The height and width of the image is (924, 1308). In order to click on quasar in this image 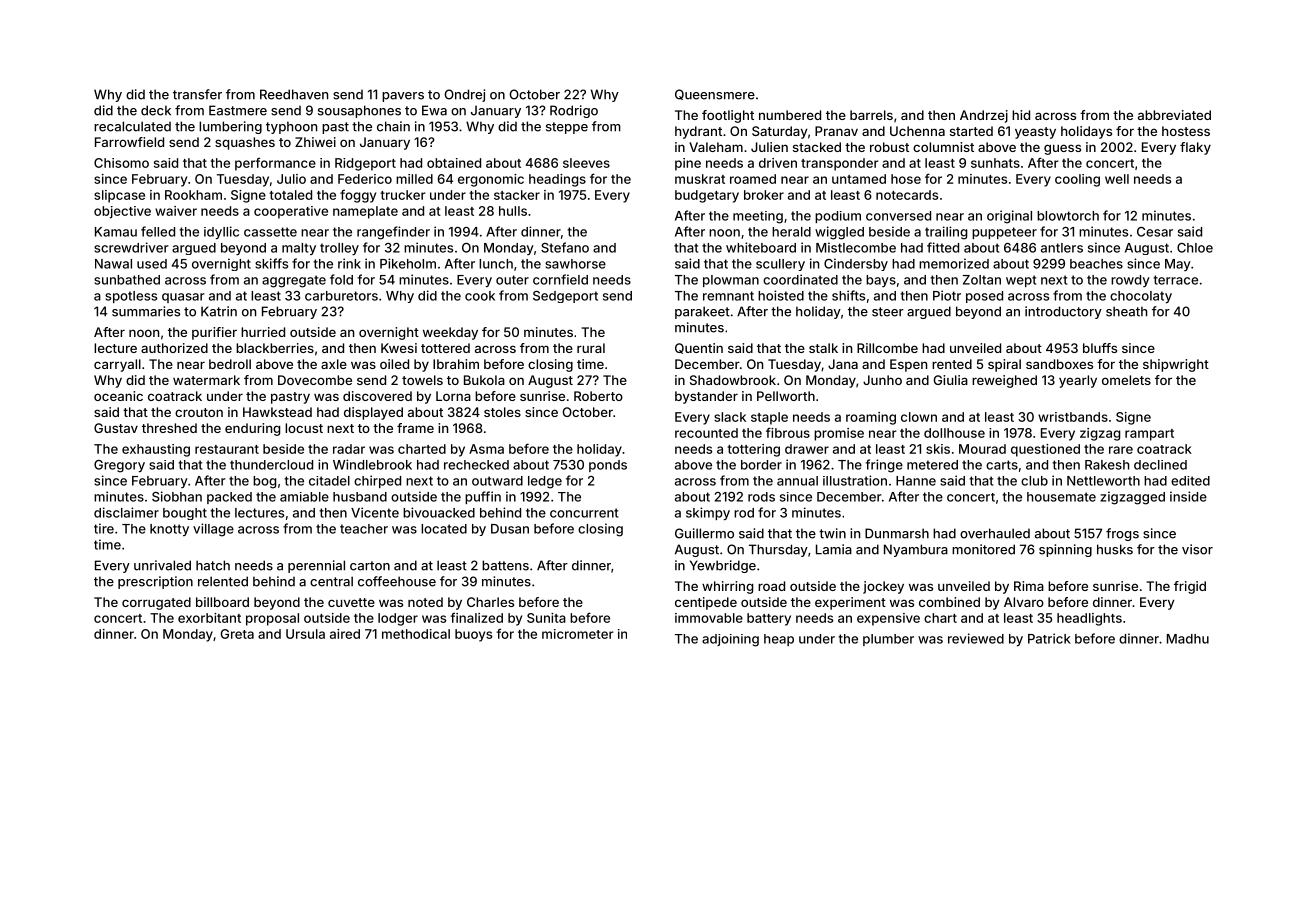, I will do `click(183, 298)`.
